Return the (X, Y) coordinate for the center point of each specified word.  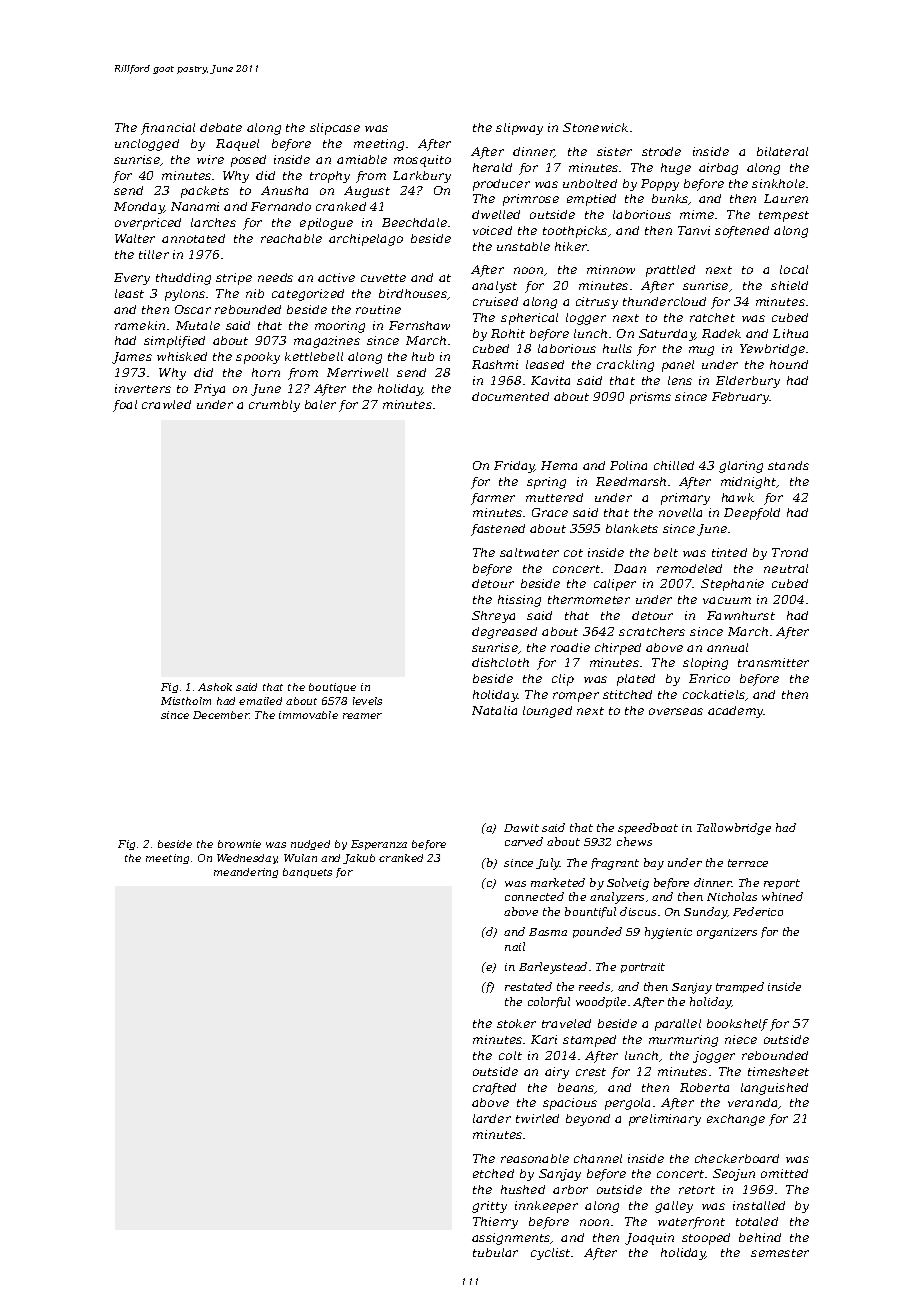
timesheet (778, 1071)
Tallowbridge (734, 829)
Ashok (215, 687)
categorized (308, 295)
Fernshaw (419, 325)
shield (789, 285)
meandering (246, 873)
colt (510, 1055)
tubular (495, 1252)
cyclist (550, 1254)
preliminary (665, 1120)
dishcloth (500, 662)
